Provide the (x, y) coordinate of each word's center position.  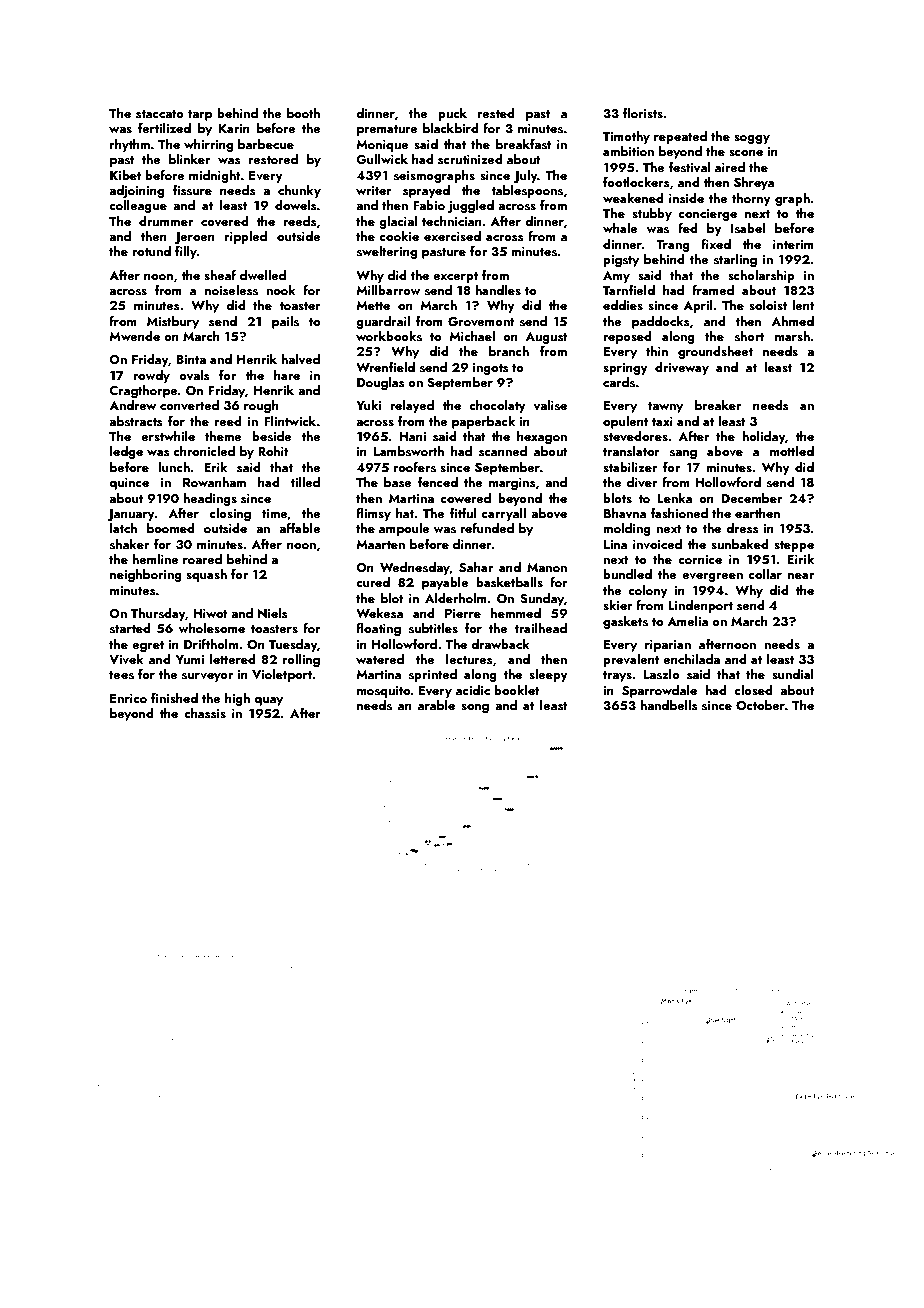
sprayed (426, 191)
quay (268, 701)
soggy (752, 139)
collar (765, 574)
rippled (246, 237)
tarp (200, 115)
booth (303, 113)
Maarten (381, 544)
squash (206, 575)
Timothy (626, 137)
